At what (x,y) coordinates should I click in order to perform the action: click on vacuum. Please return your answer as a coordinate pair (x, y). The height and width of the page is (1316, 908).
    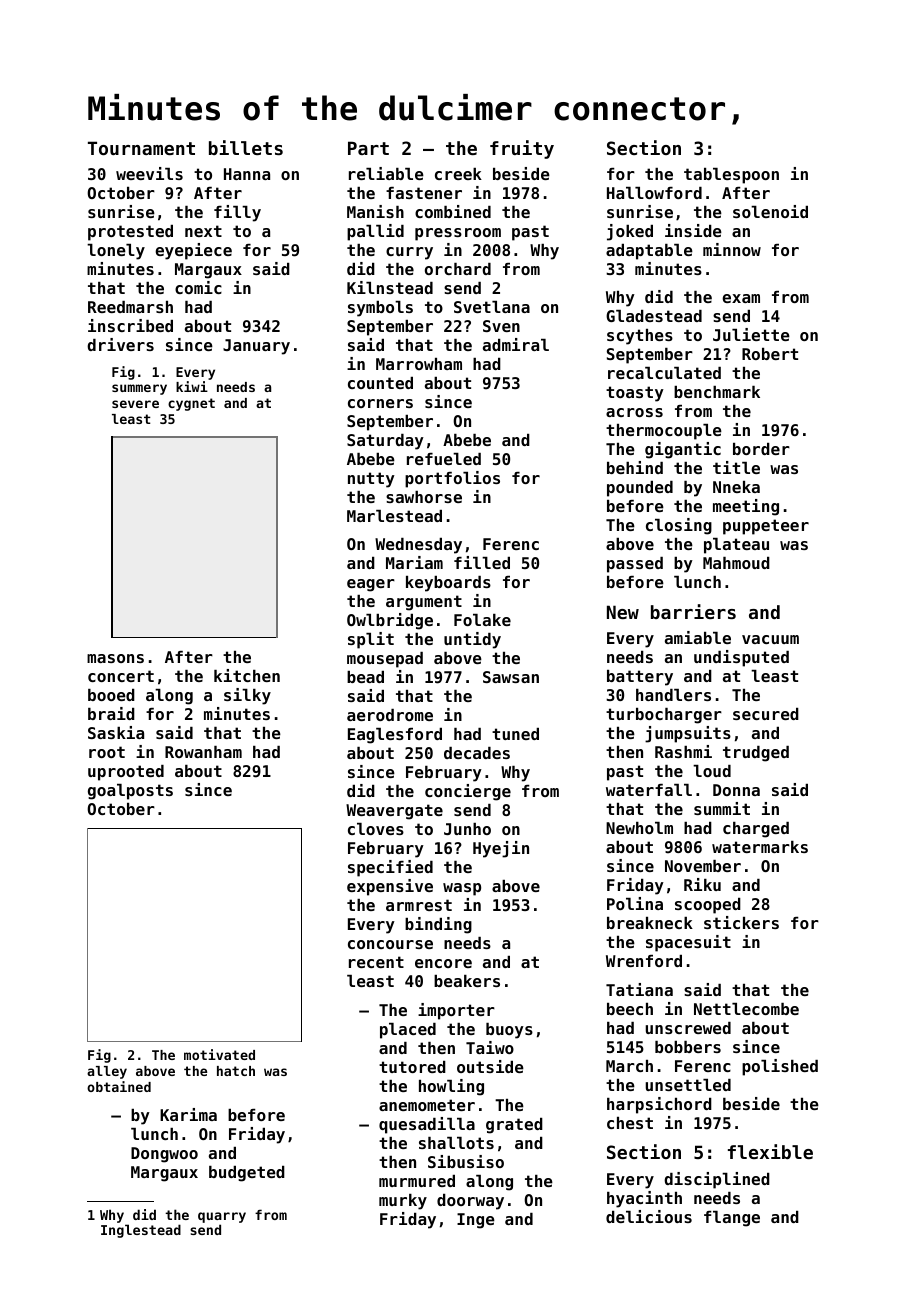
    Looking at the image, I should click on (770, 639).
